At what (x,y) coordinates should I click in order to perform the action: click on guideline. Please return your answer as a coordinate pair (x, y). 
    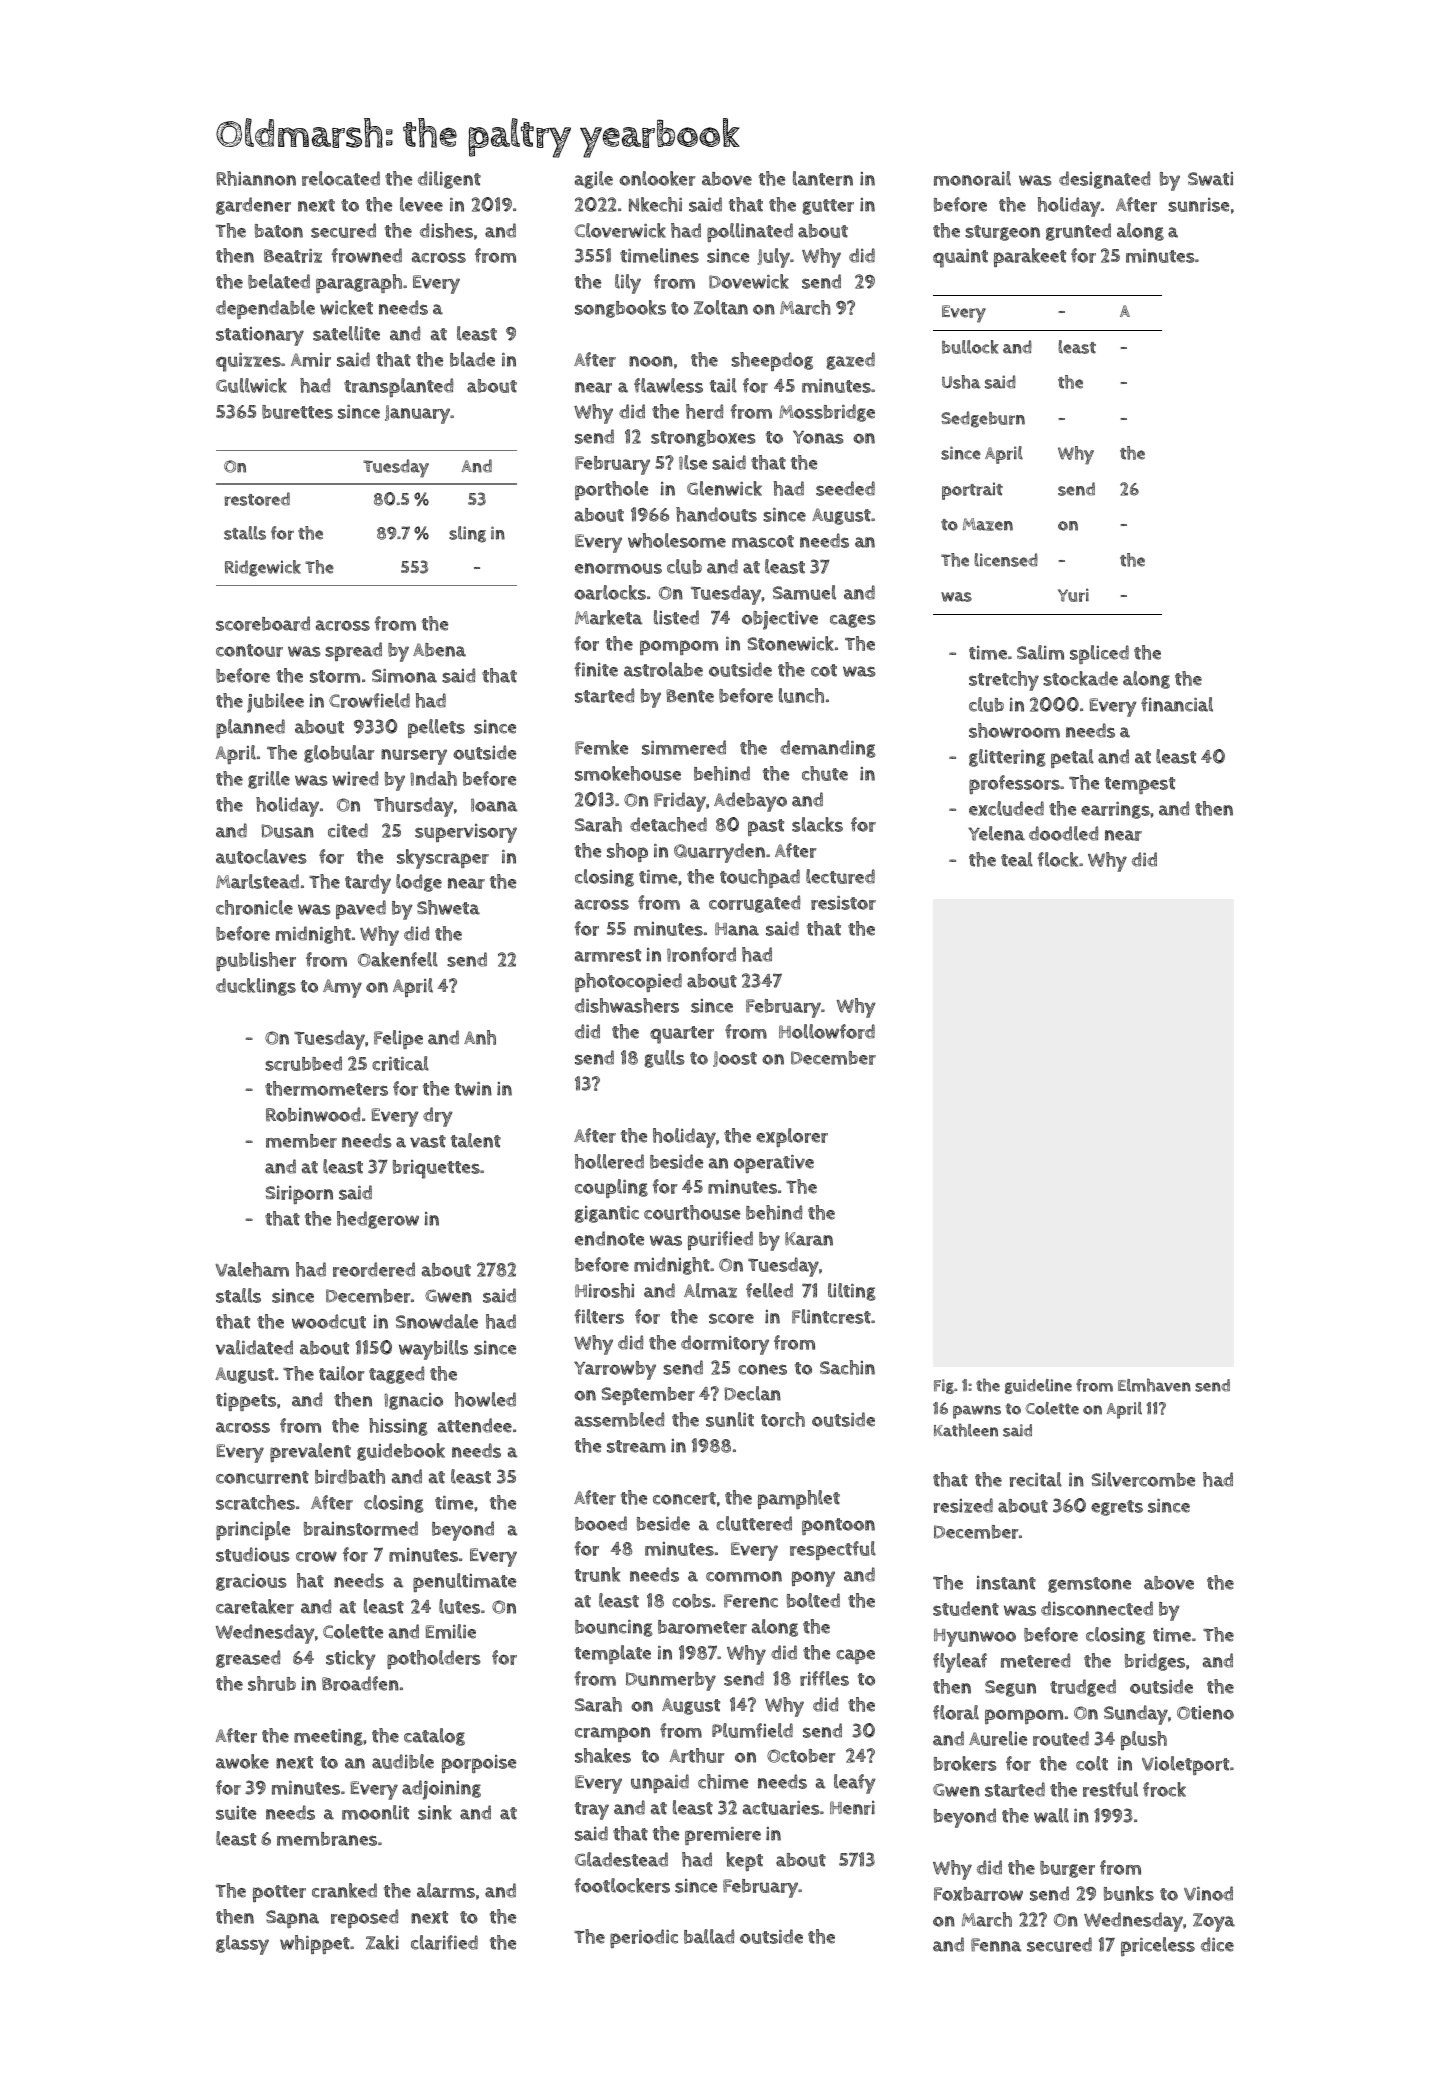
    Looking at the image, I should click on (1038, 1386).
